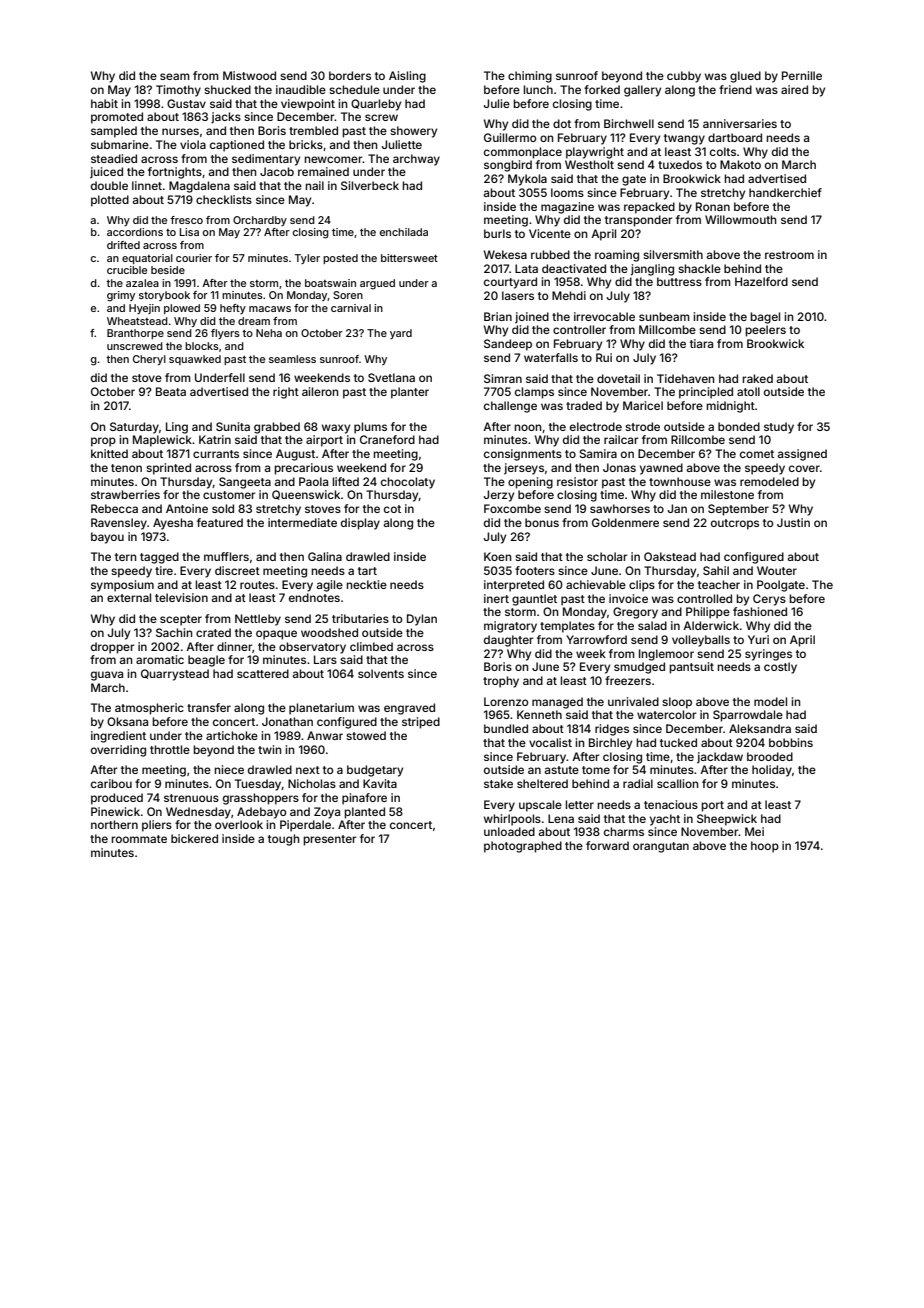 The width and height of the screenshot is (924, 1308). Describe the element at coordinates (233, 309) in the screenshot. I see `hefty` at that location.
